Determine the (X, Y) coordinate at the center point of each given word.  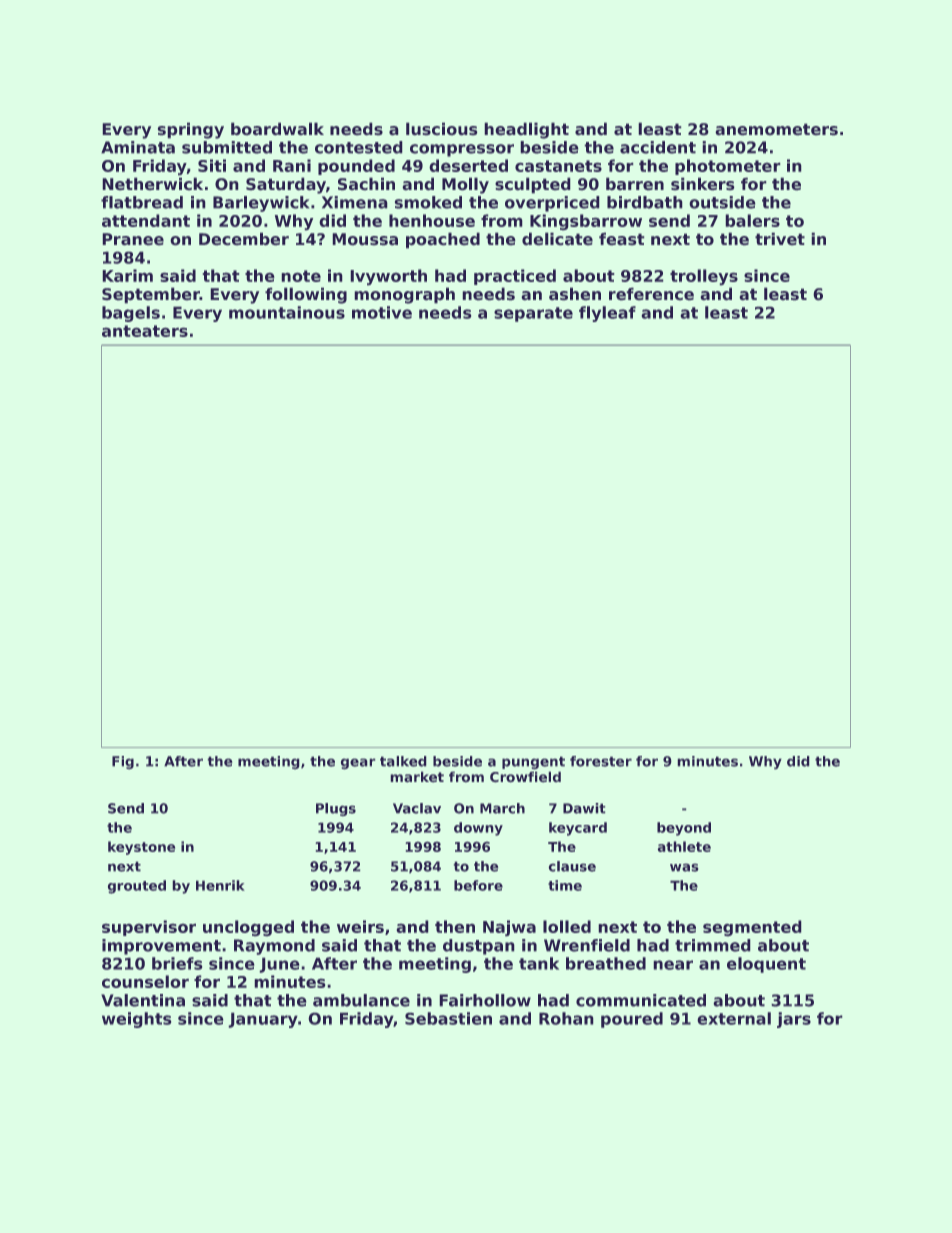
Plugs (336, 809)
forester (601, 761)
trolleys (704, 277)
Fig (123, 763)
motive (382, 312)
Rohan (566, 1018)
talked (403, 761)
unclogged (248, 928)
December (244, 239)
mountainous (287, 312)
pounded (356, 167)
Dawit (584, 808)
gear (358, 764)
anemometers (776, 129)
